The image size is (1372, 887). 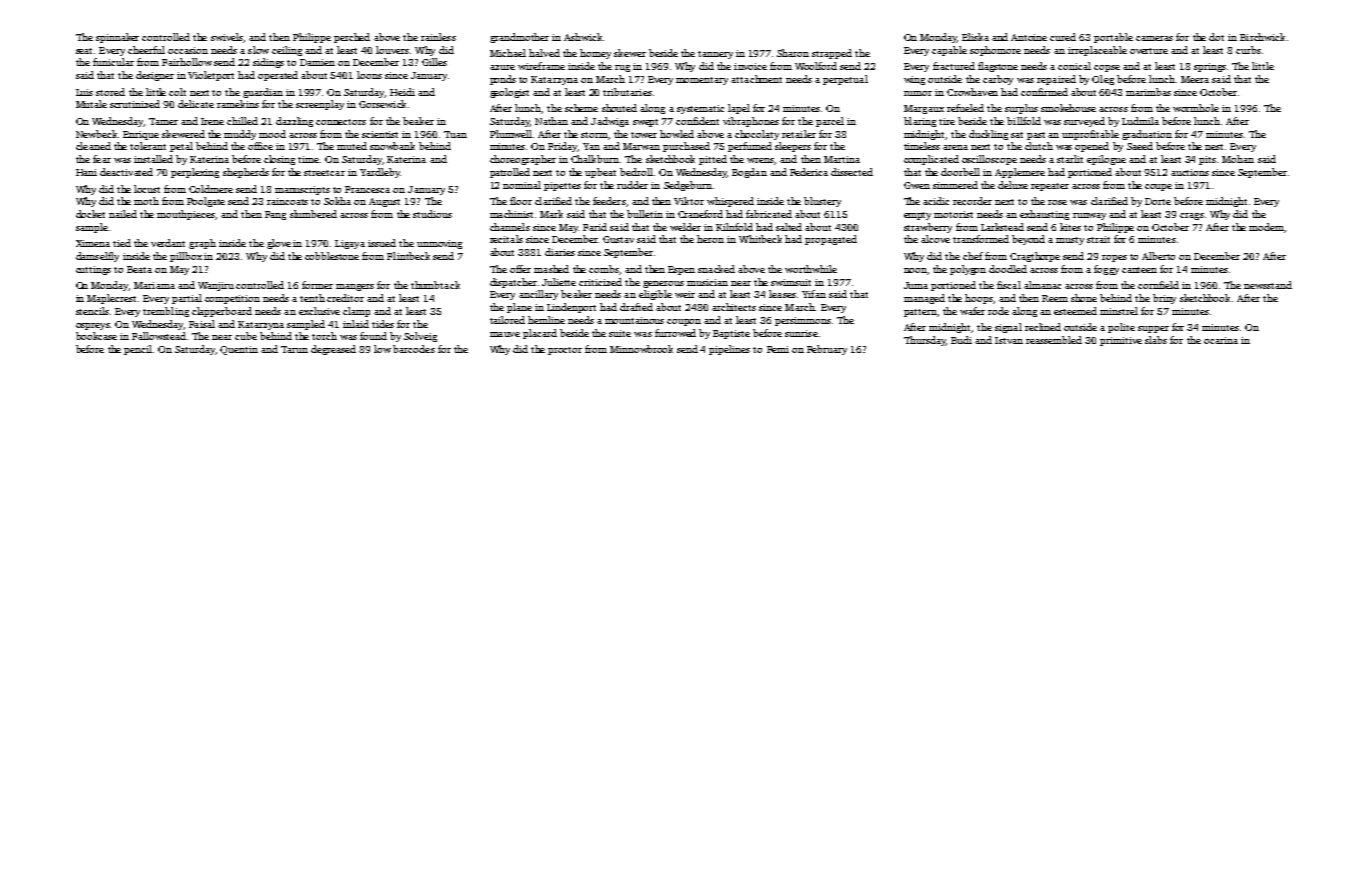 I want to click on Larkstead, so click(x=1002, y=227).
